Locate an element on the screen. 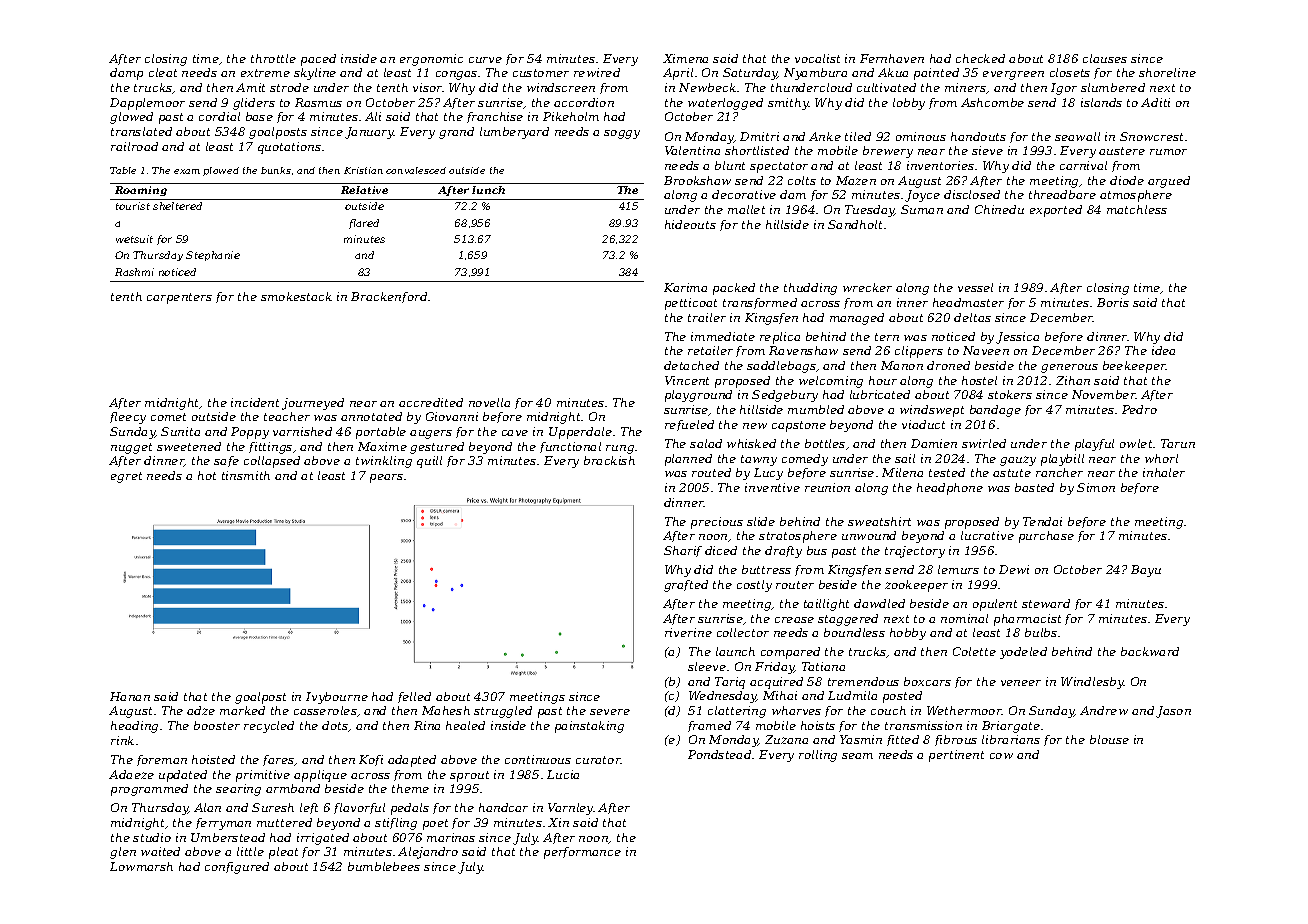 This screenshot has height=924, width=1308. cow is located at coordinates (1001, 756).
